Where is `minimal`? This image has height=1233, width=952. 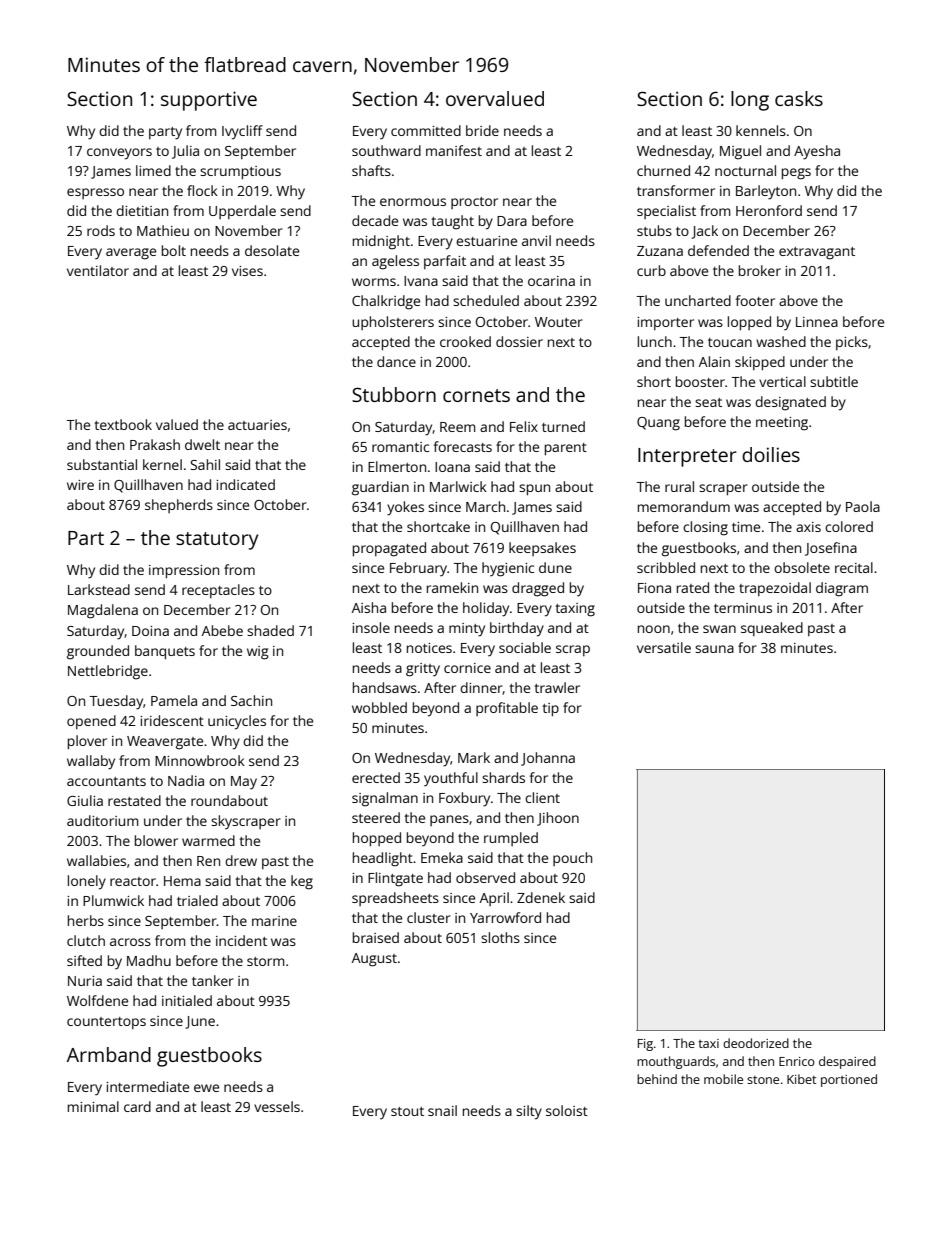
minimal is located at coordinates (93, 1106).
